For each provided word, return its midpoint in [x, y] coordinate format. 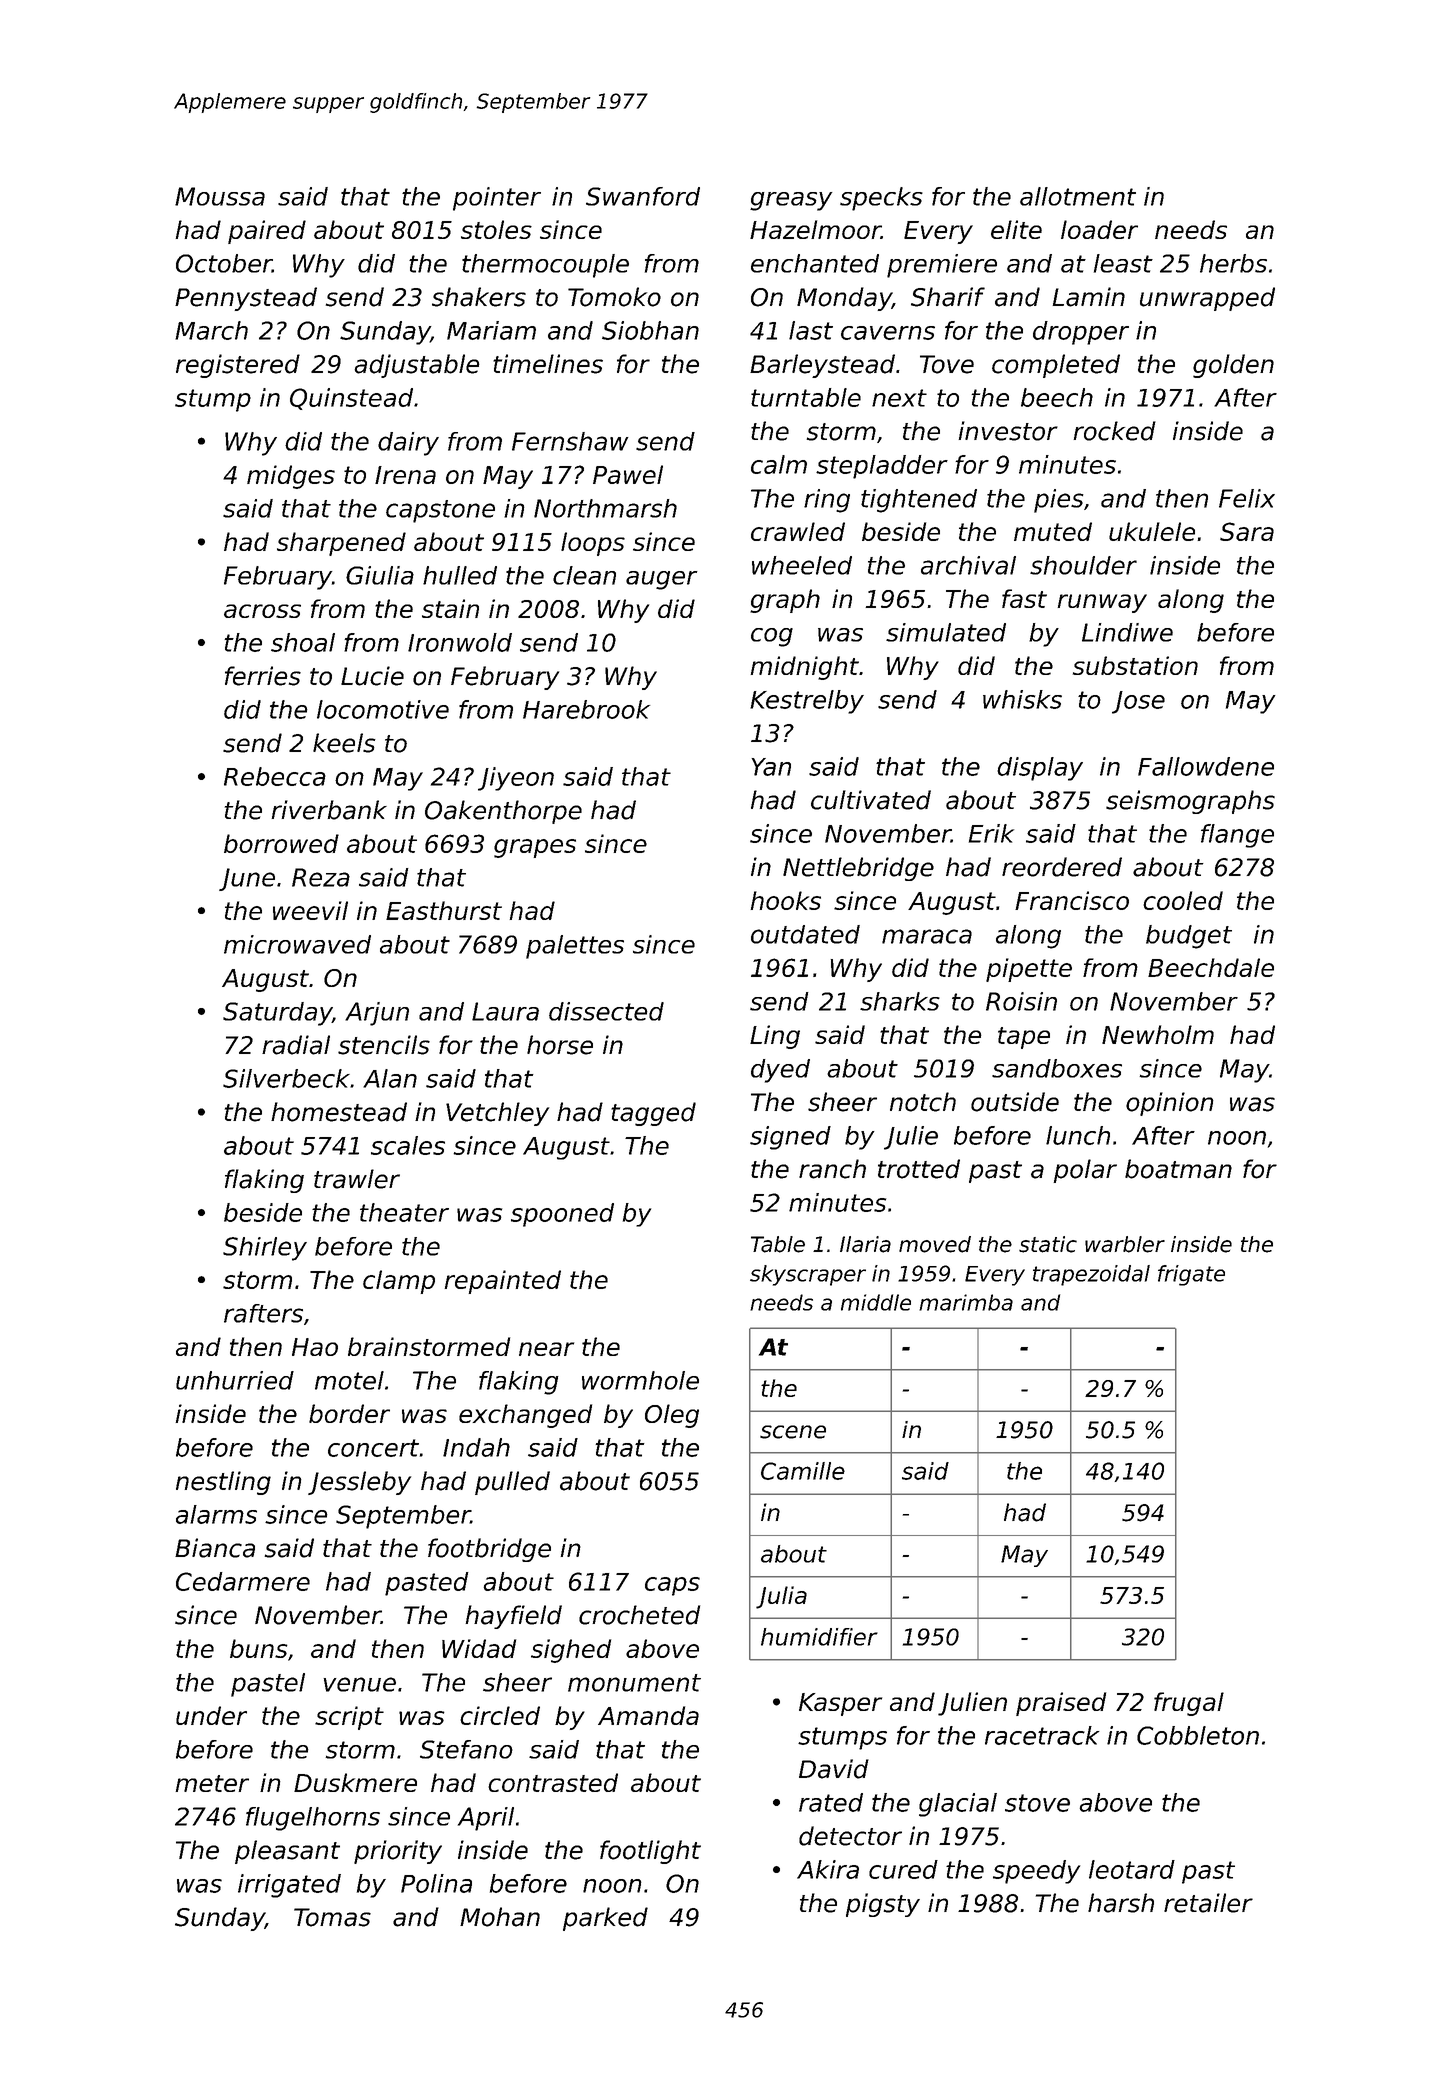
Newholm [1158, 1034]
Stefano [466, 1749]
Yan [771, 767]
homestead [339, 1112]
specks [881, 199]
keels [344, 743]
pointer [497, 199]
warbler [1125, 1244]
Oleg [672, 1416]
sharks [900, 1001]
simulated [946, 632]
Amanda [648, 1715]
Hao [315, 1347]
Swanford [643, 196]
